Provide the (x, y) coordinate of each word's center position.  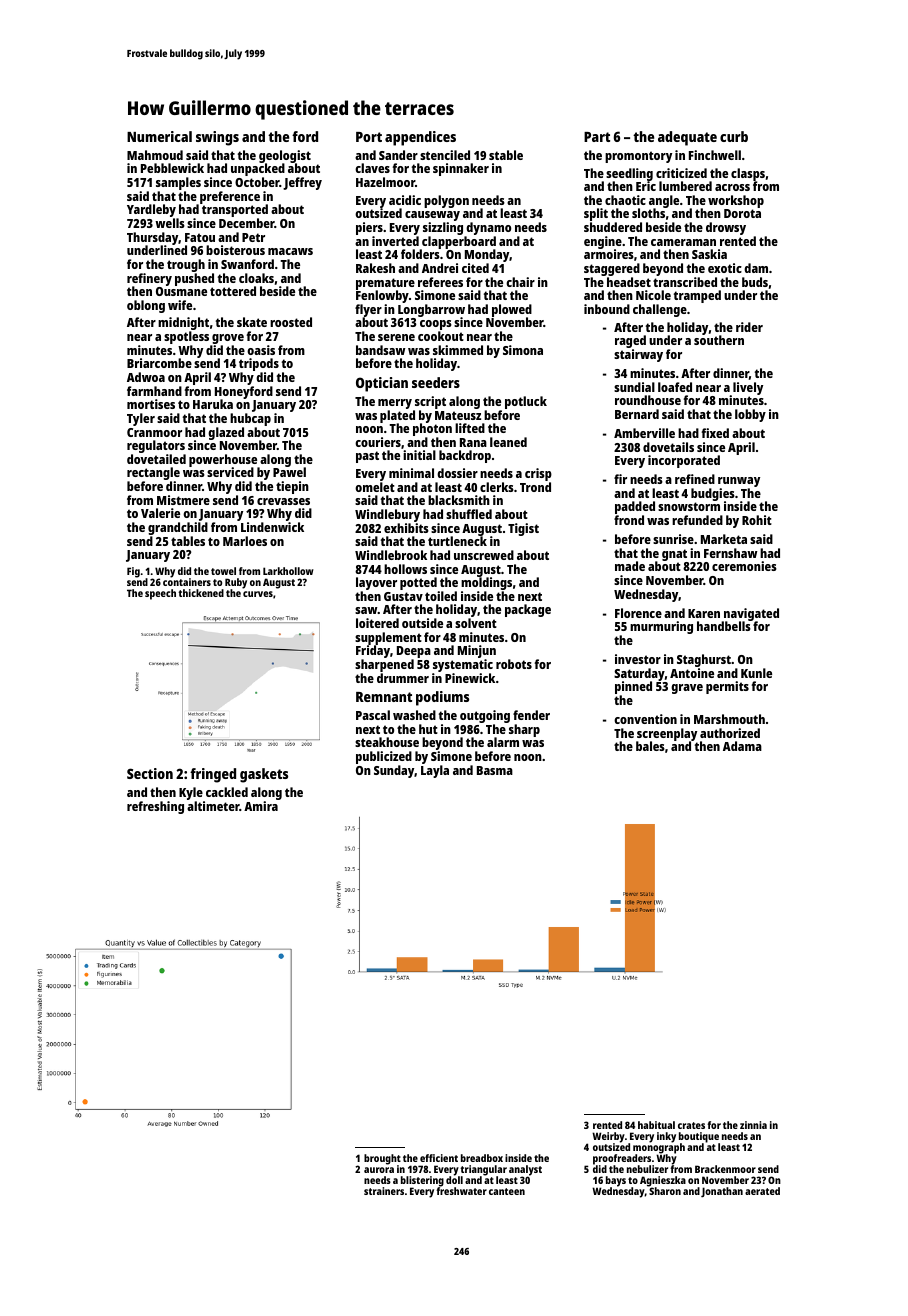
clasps (748, 175)
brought (382, 1160)
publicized (384, 757)
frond (629, 520)
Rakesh (375, 268)
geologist (285, 157)
